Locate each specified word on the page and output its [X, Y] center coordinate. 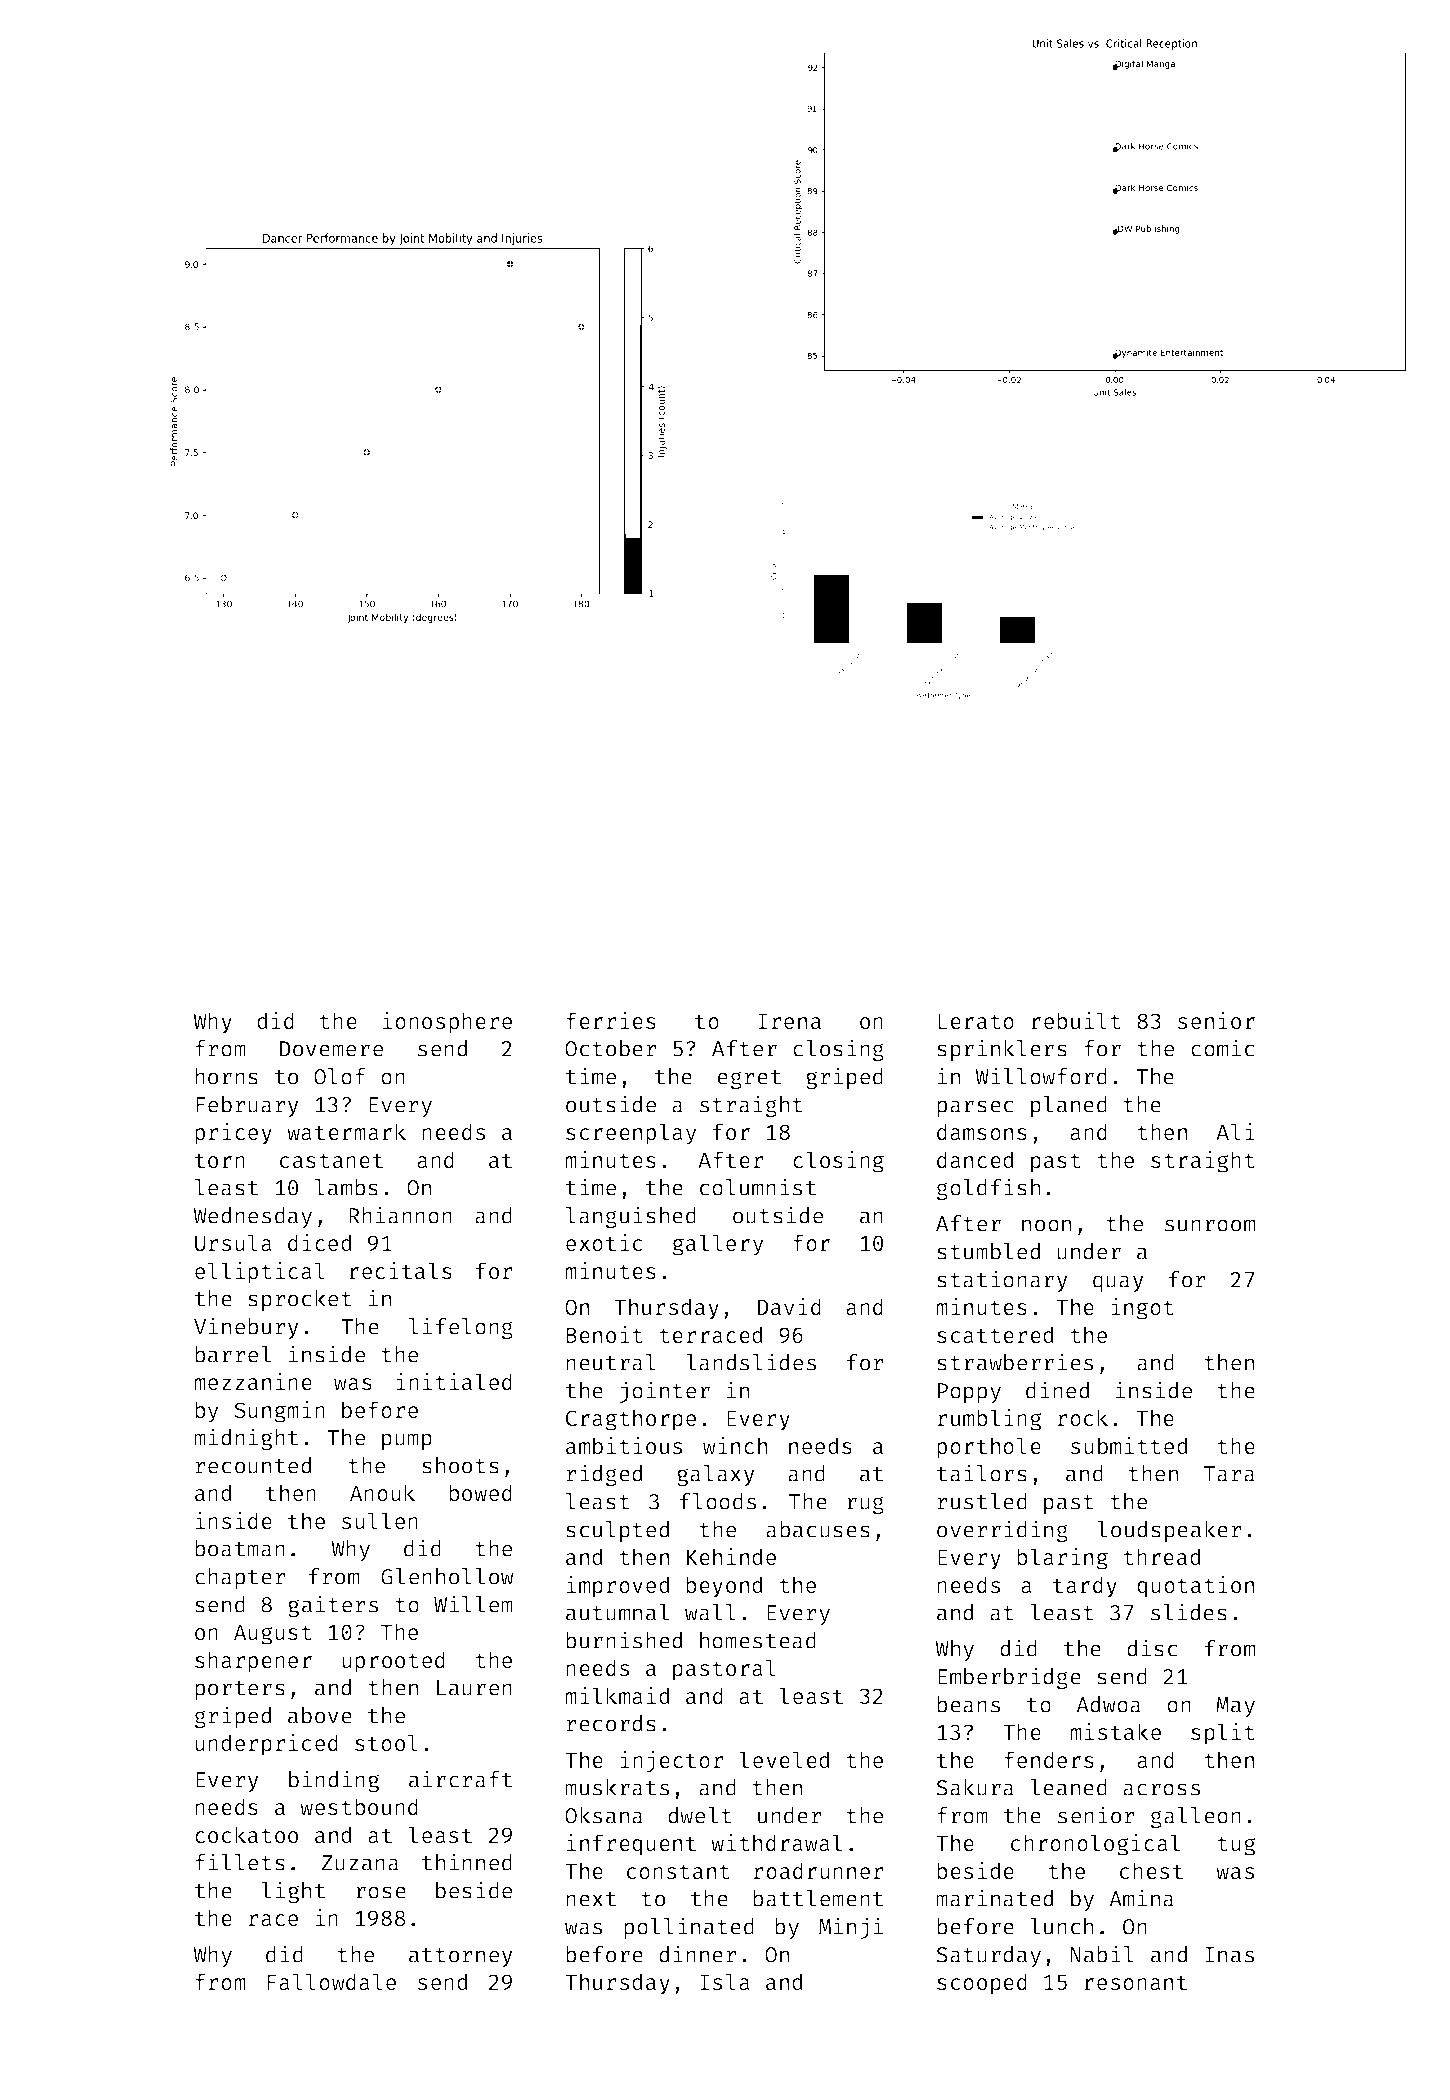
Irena [789, 1021]
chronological [1095, 1845]
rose [381, 1892]
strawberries [1015, 1362]
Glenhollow [447, 1576]
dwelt [700, 1815]
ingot [1142, 1309]
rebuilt [1076, 1020]
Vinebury [246, 1328]
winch [735, 1445]
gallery [718, 1245]
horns [226, 1076]
